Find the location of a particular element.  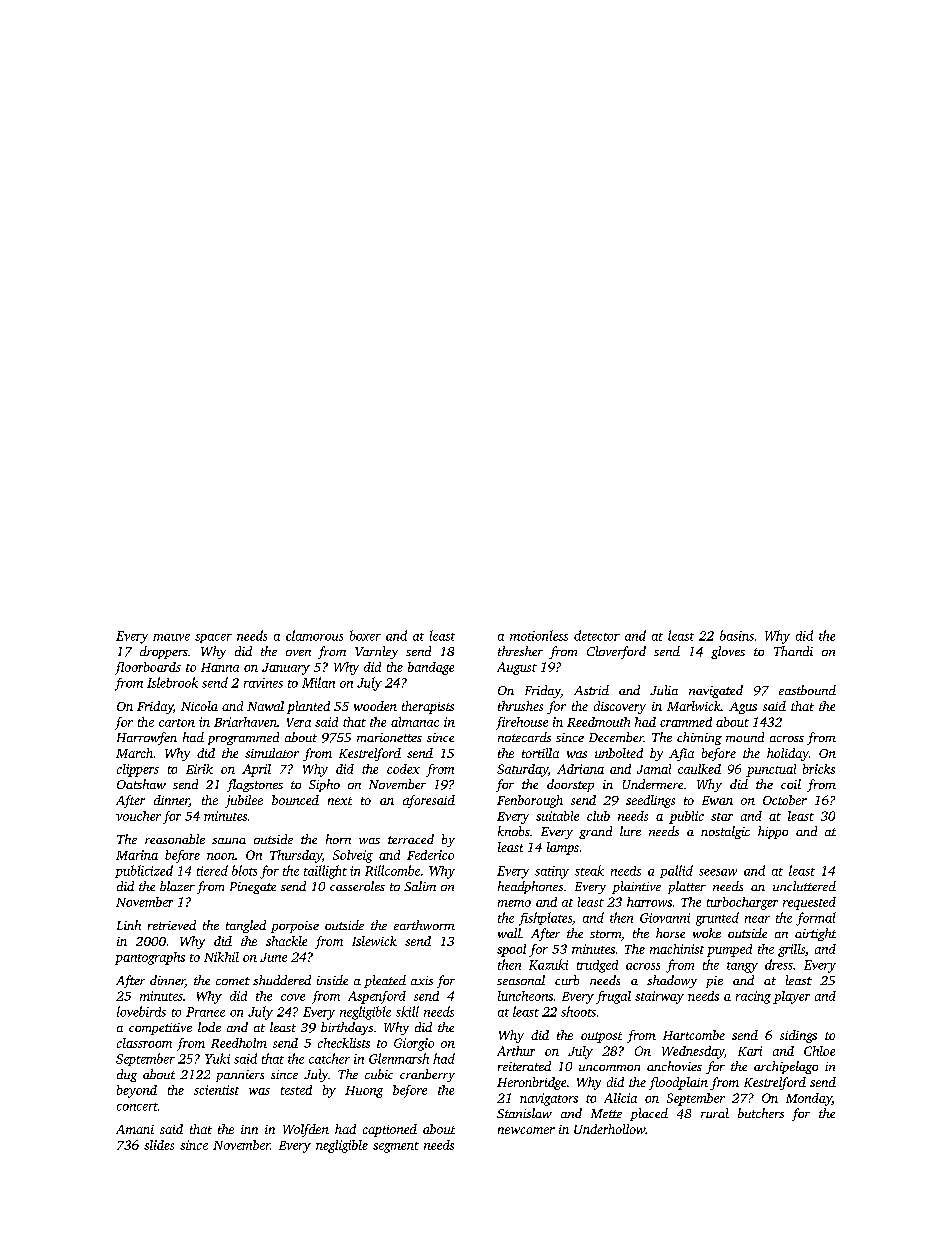

carton is located at coordinates (177, 723).
